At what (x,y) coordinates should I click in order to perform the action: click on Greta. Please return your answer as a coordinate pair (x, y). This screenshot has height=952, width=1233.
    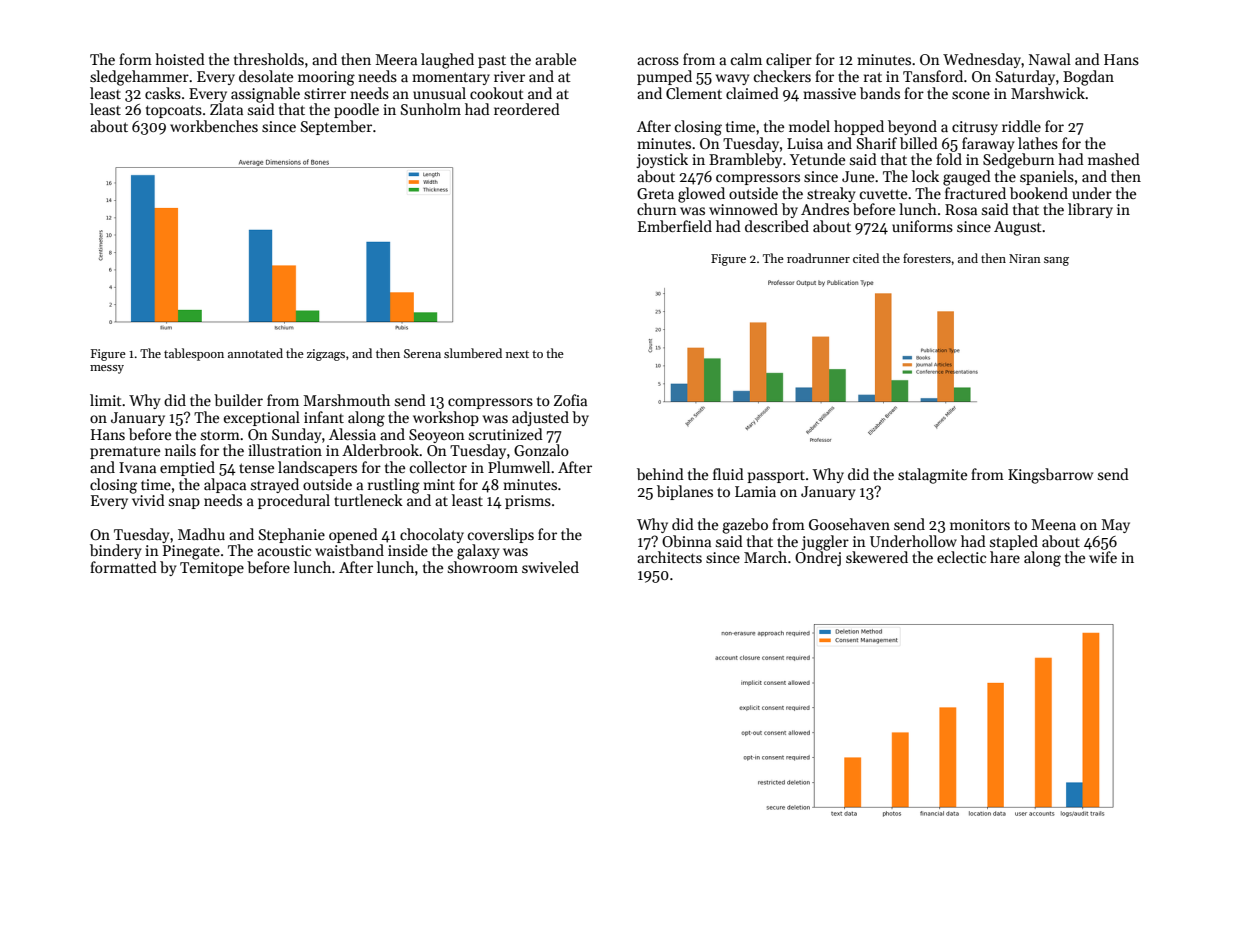
    Looking at the image, I should click on (655, 193).
